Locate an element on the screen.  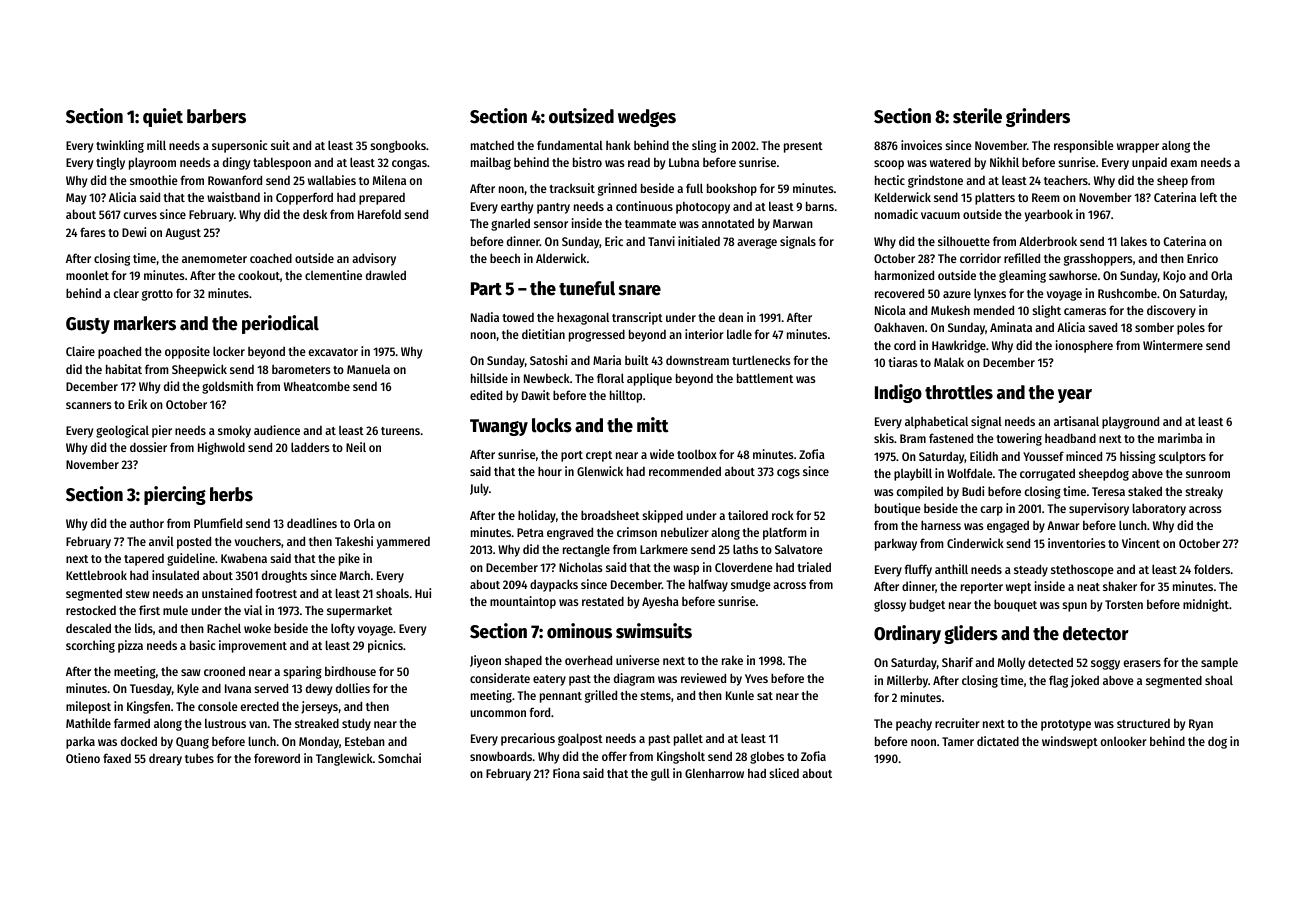
Plumfield is located at coordinates (218, 523).
